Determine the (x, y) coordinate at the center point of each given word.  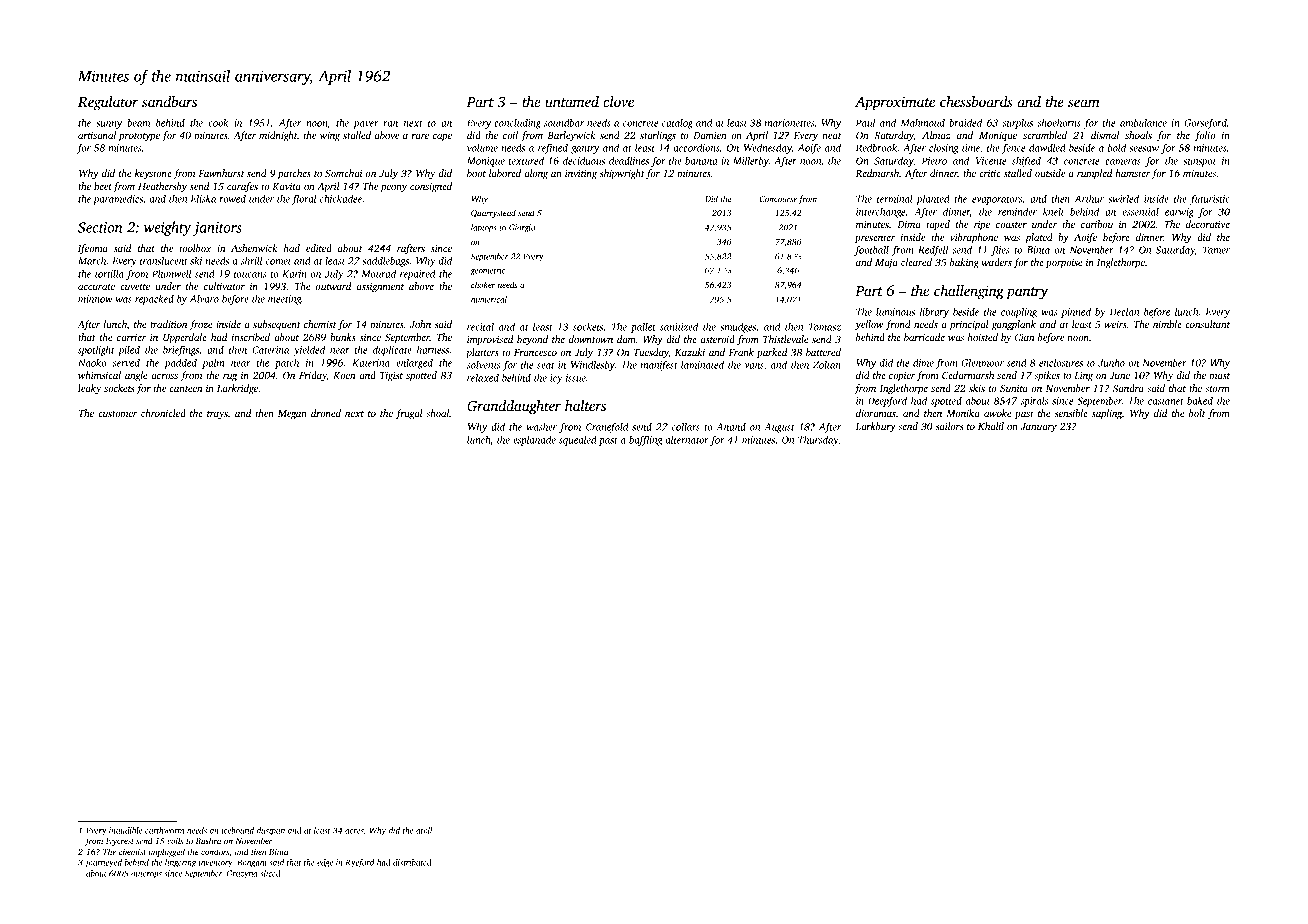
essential (1140, 212)
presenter (875, 239)
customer (117, 414)
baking (964, 263)
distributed (412, 862)
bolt (1197, 413)
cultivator (224, 286)
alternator (687, 440)
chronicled (163, 413)
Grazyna (242, 874)
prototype (139, 137)
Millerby (751, 162)
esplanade (534, 441)
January (1038, 428)
